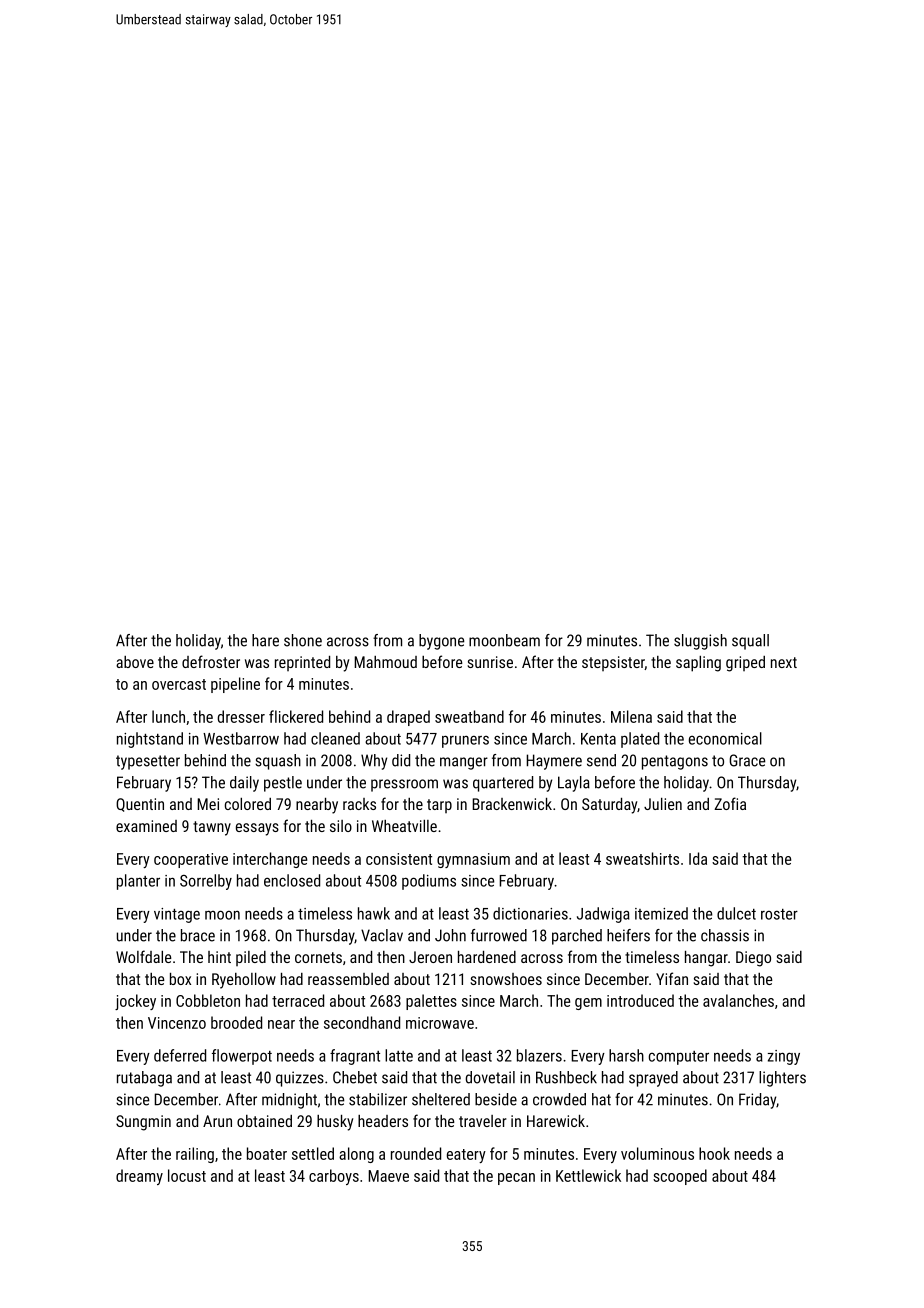  I want to click on pecan, so click(516, 1179).
